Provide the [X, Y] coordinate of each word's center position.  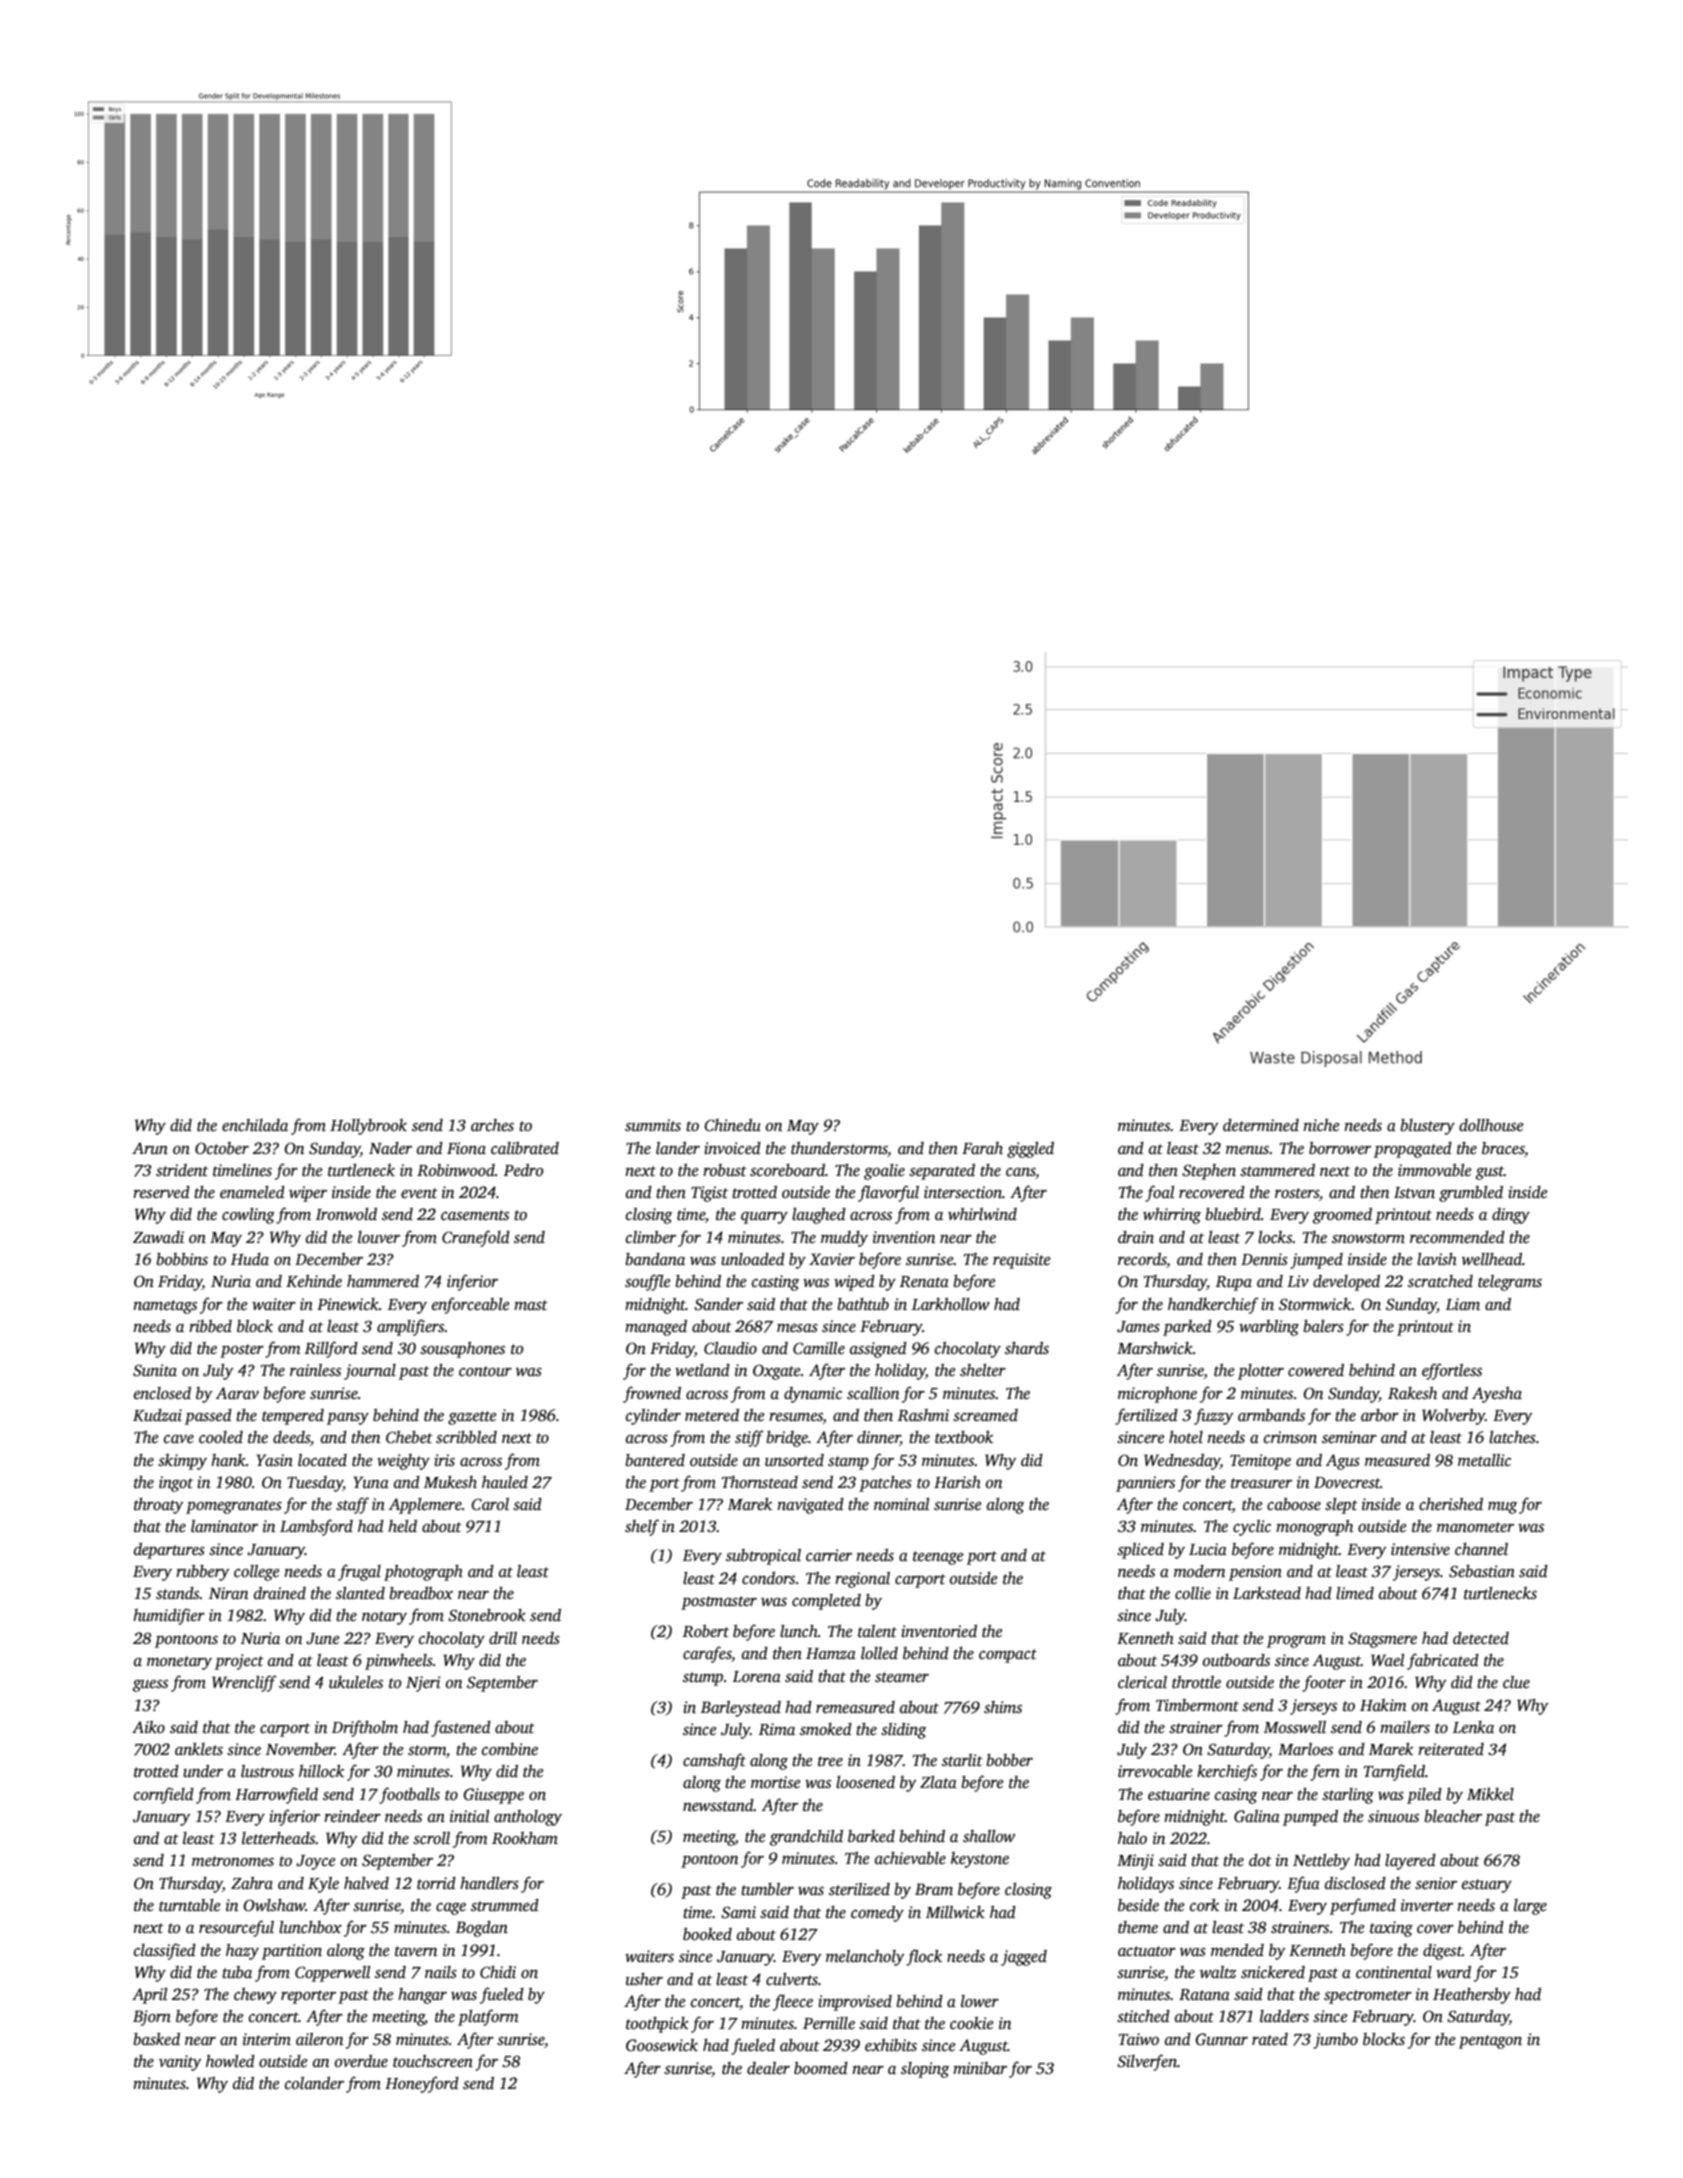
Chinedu [732, 1125]
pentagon [1490, 2042]
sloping [925, 2070]
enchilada [255, 1125]
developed [1346, 1283]
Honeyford [422, 2084]
